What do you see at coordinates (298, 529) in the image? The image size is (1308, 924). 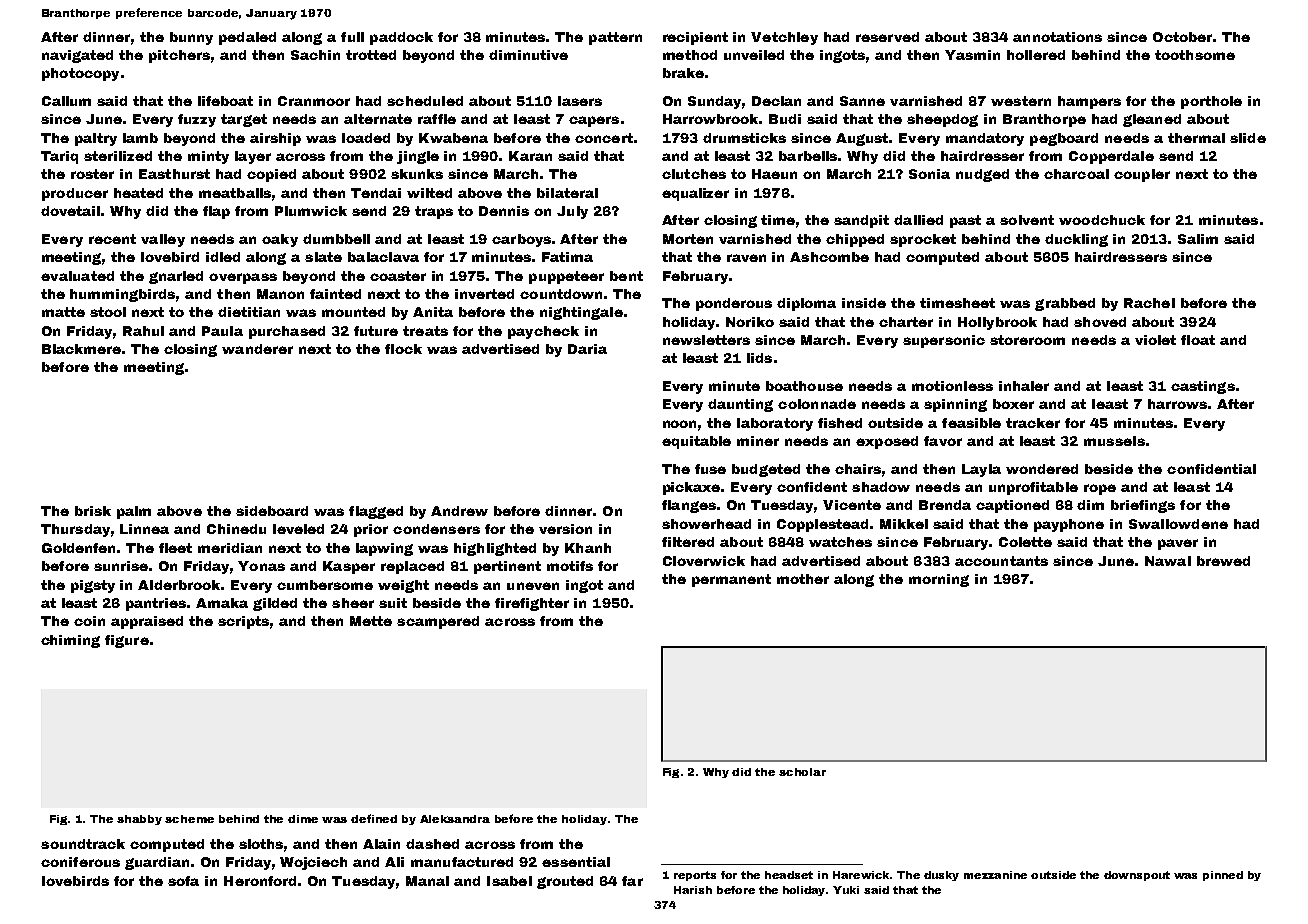 I see `leveled` at bounding box center [298, 529].
